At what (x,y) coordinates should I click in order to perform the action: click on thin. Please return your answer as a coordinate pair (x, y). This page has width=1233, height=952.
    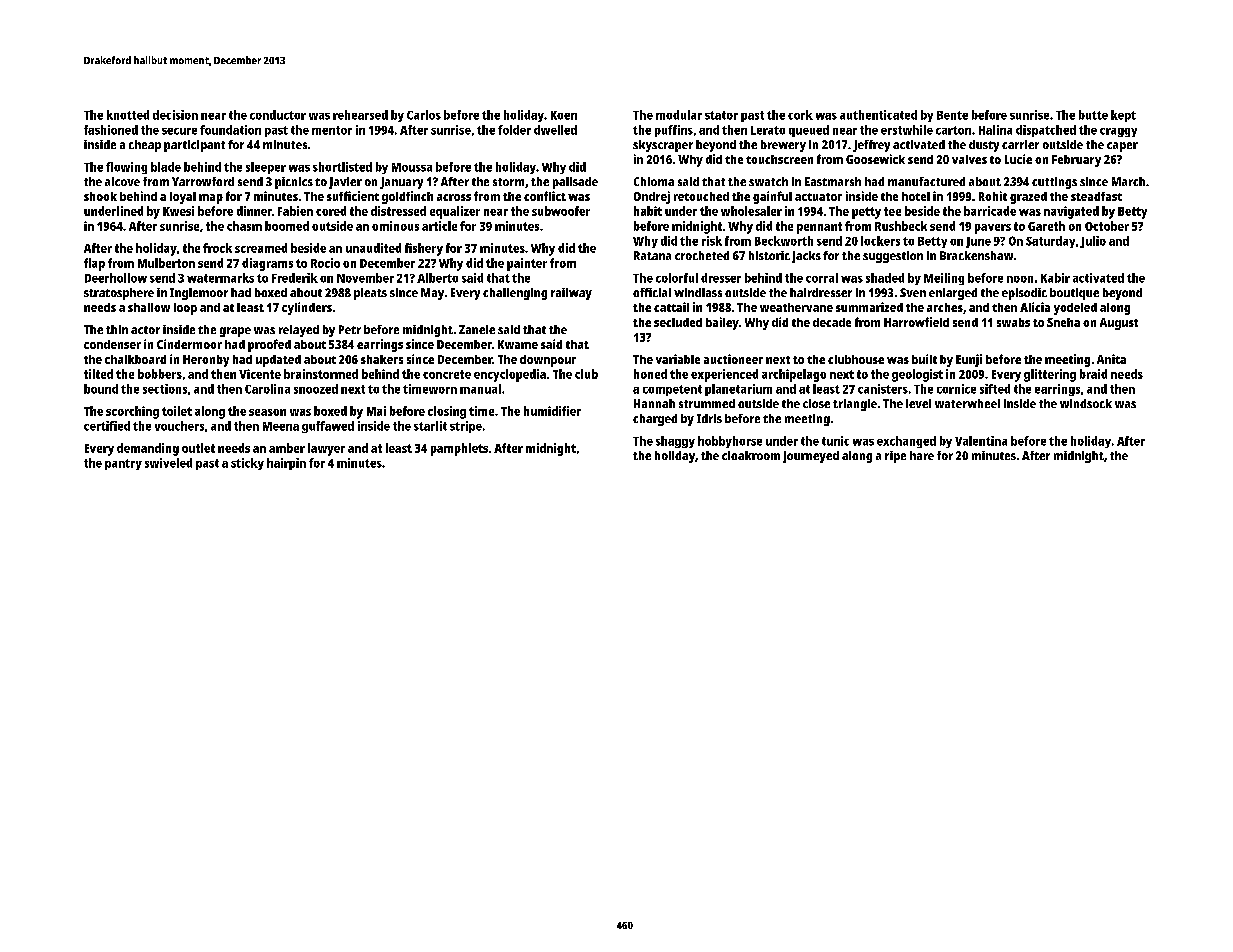
    Looking at the image, I should click on (117, 329).
